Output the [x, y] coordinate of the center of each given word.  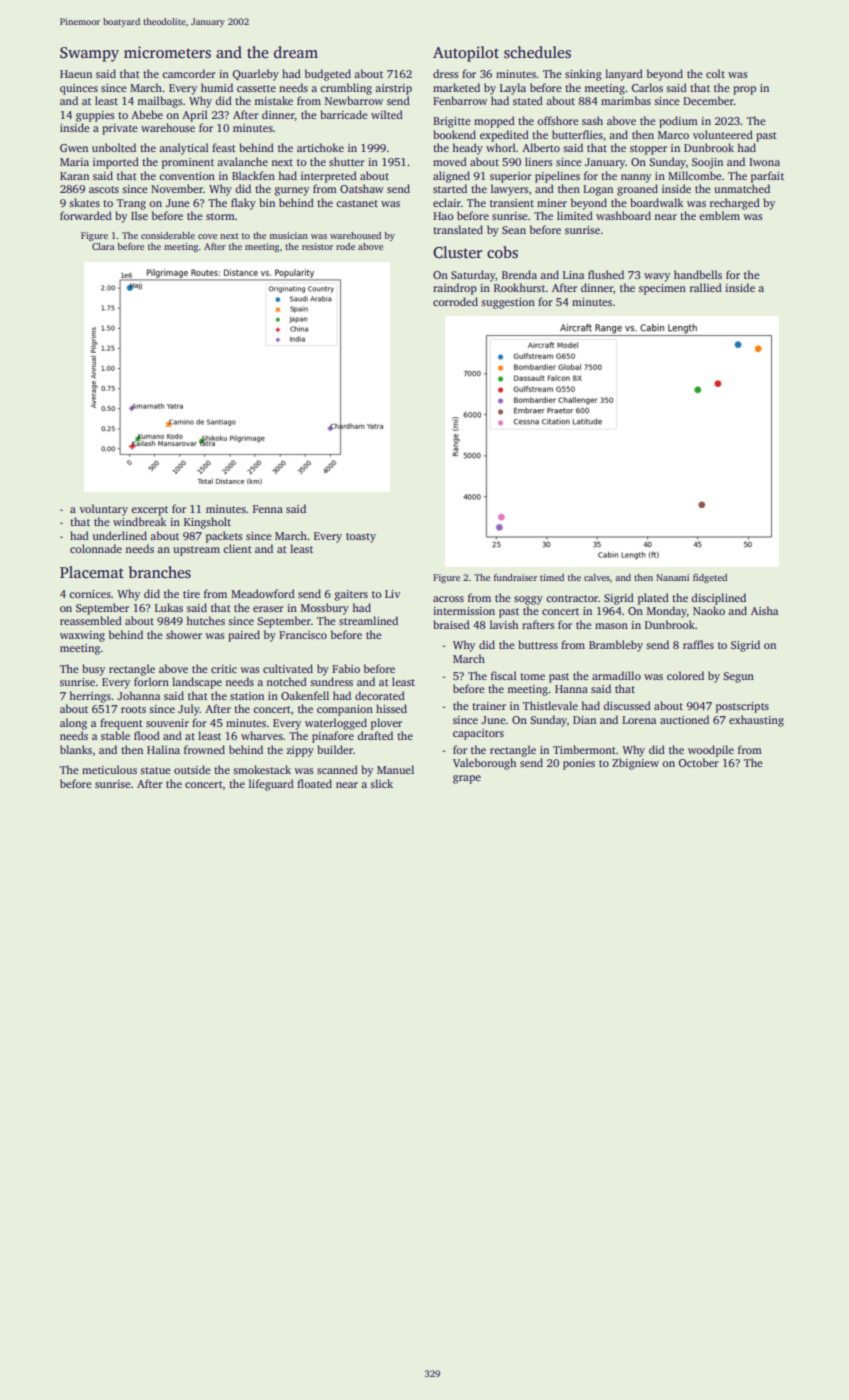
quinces [79, 89]
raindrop [455, 289]
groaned [637, 190]
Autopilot [466, 54]
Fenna [268, 509]
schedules [537, 52]
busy [93, 670]
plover [386, 724]
